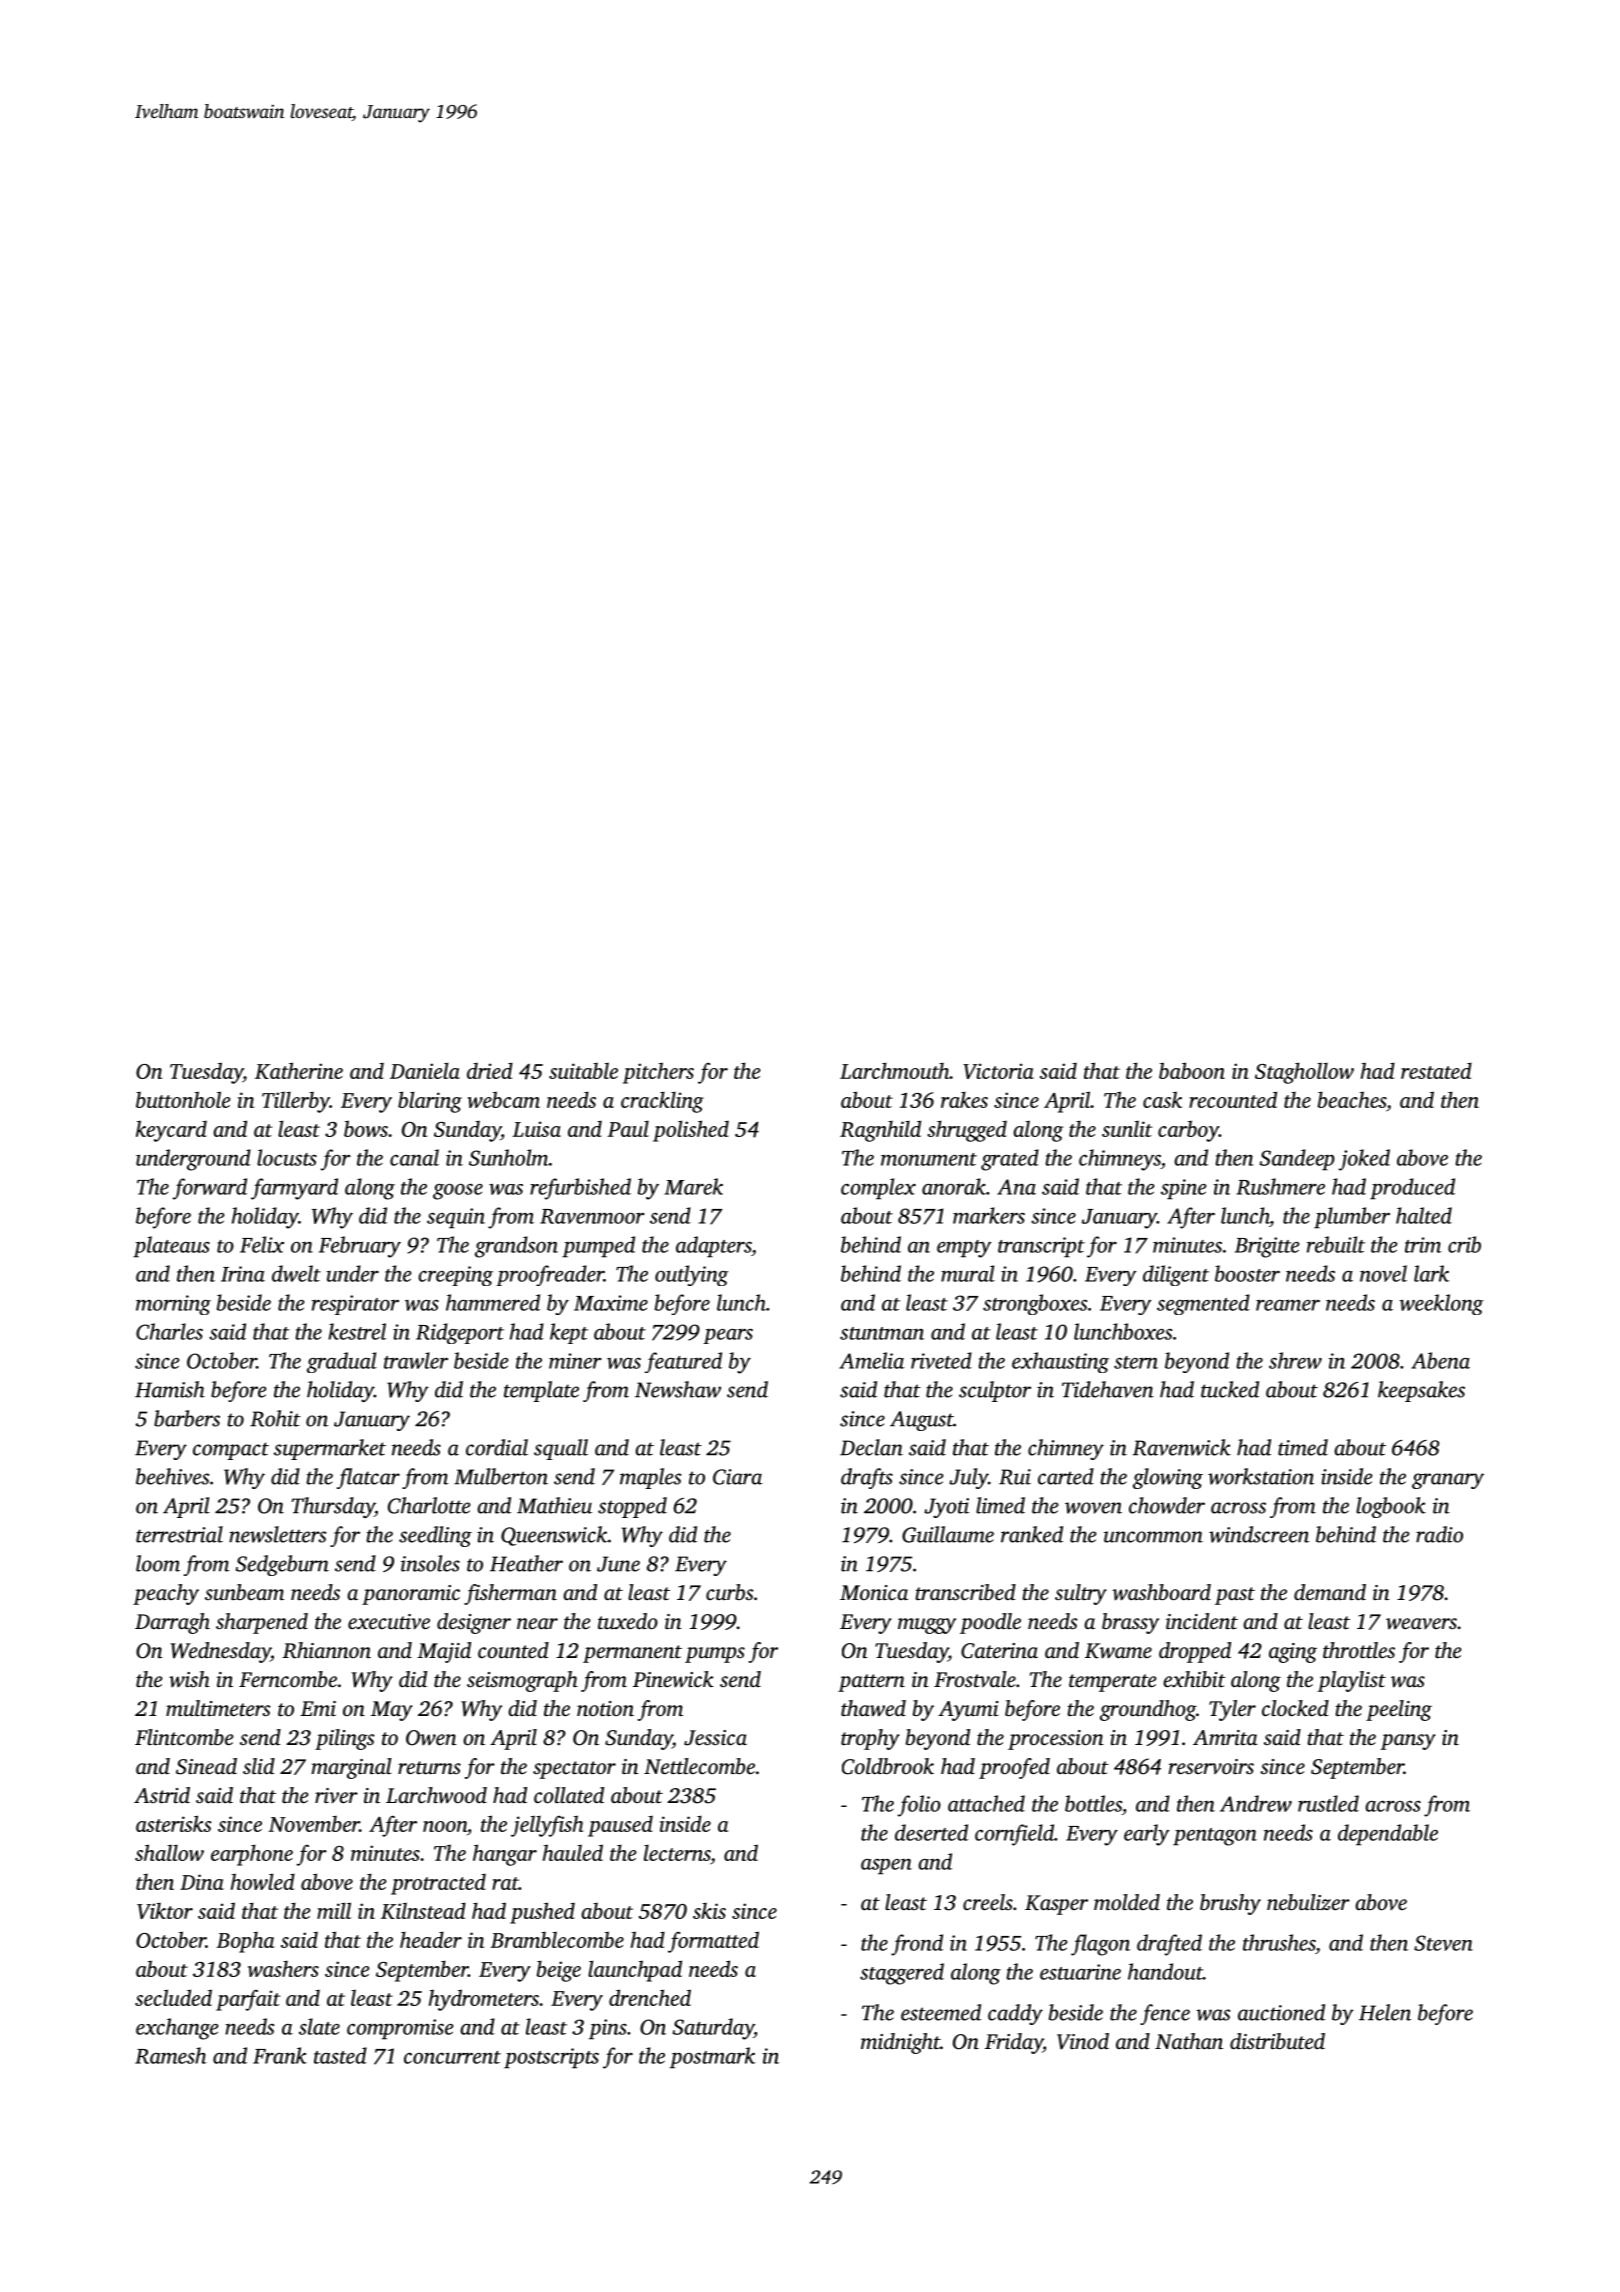 The image size is (1620, 2292). What do you see at coordinates (1060, 1362) in the screenshot?
I see `exhausting` at bounding box center [1060, 1362].
